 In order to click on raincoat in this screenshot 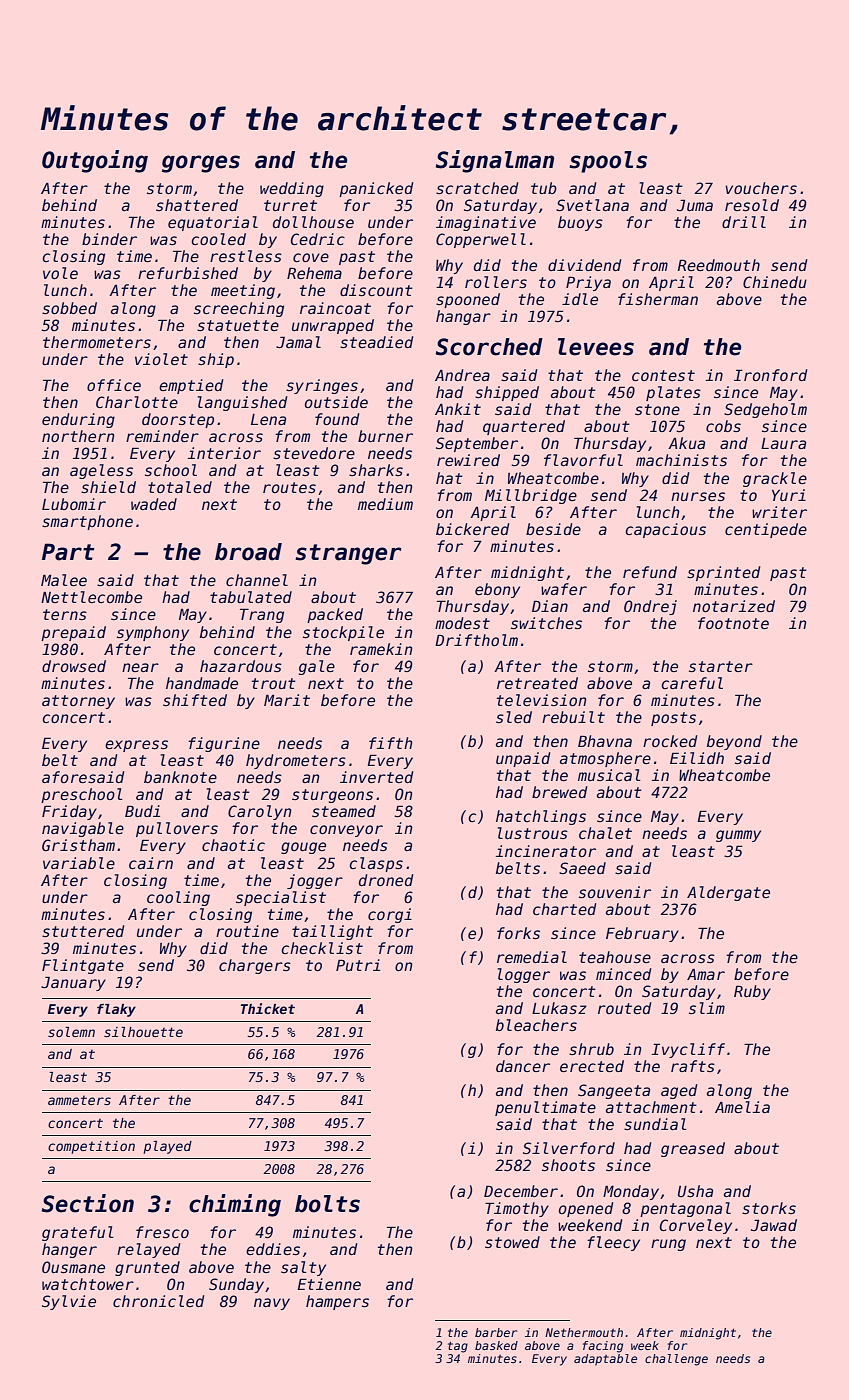, I will do `click(335, 308)`.
